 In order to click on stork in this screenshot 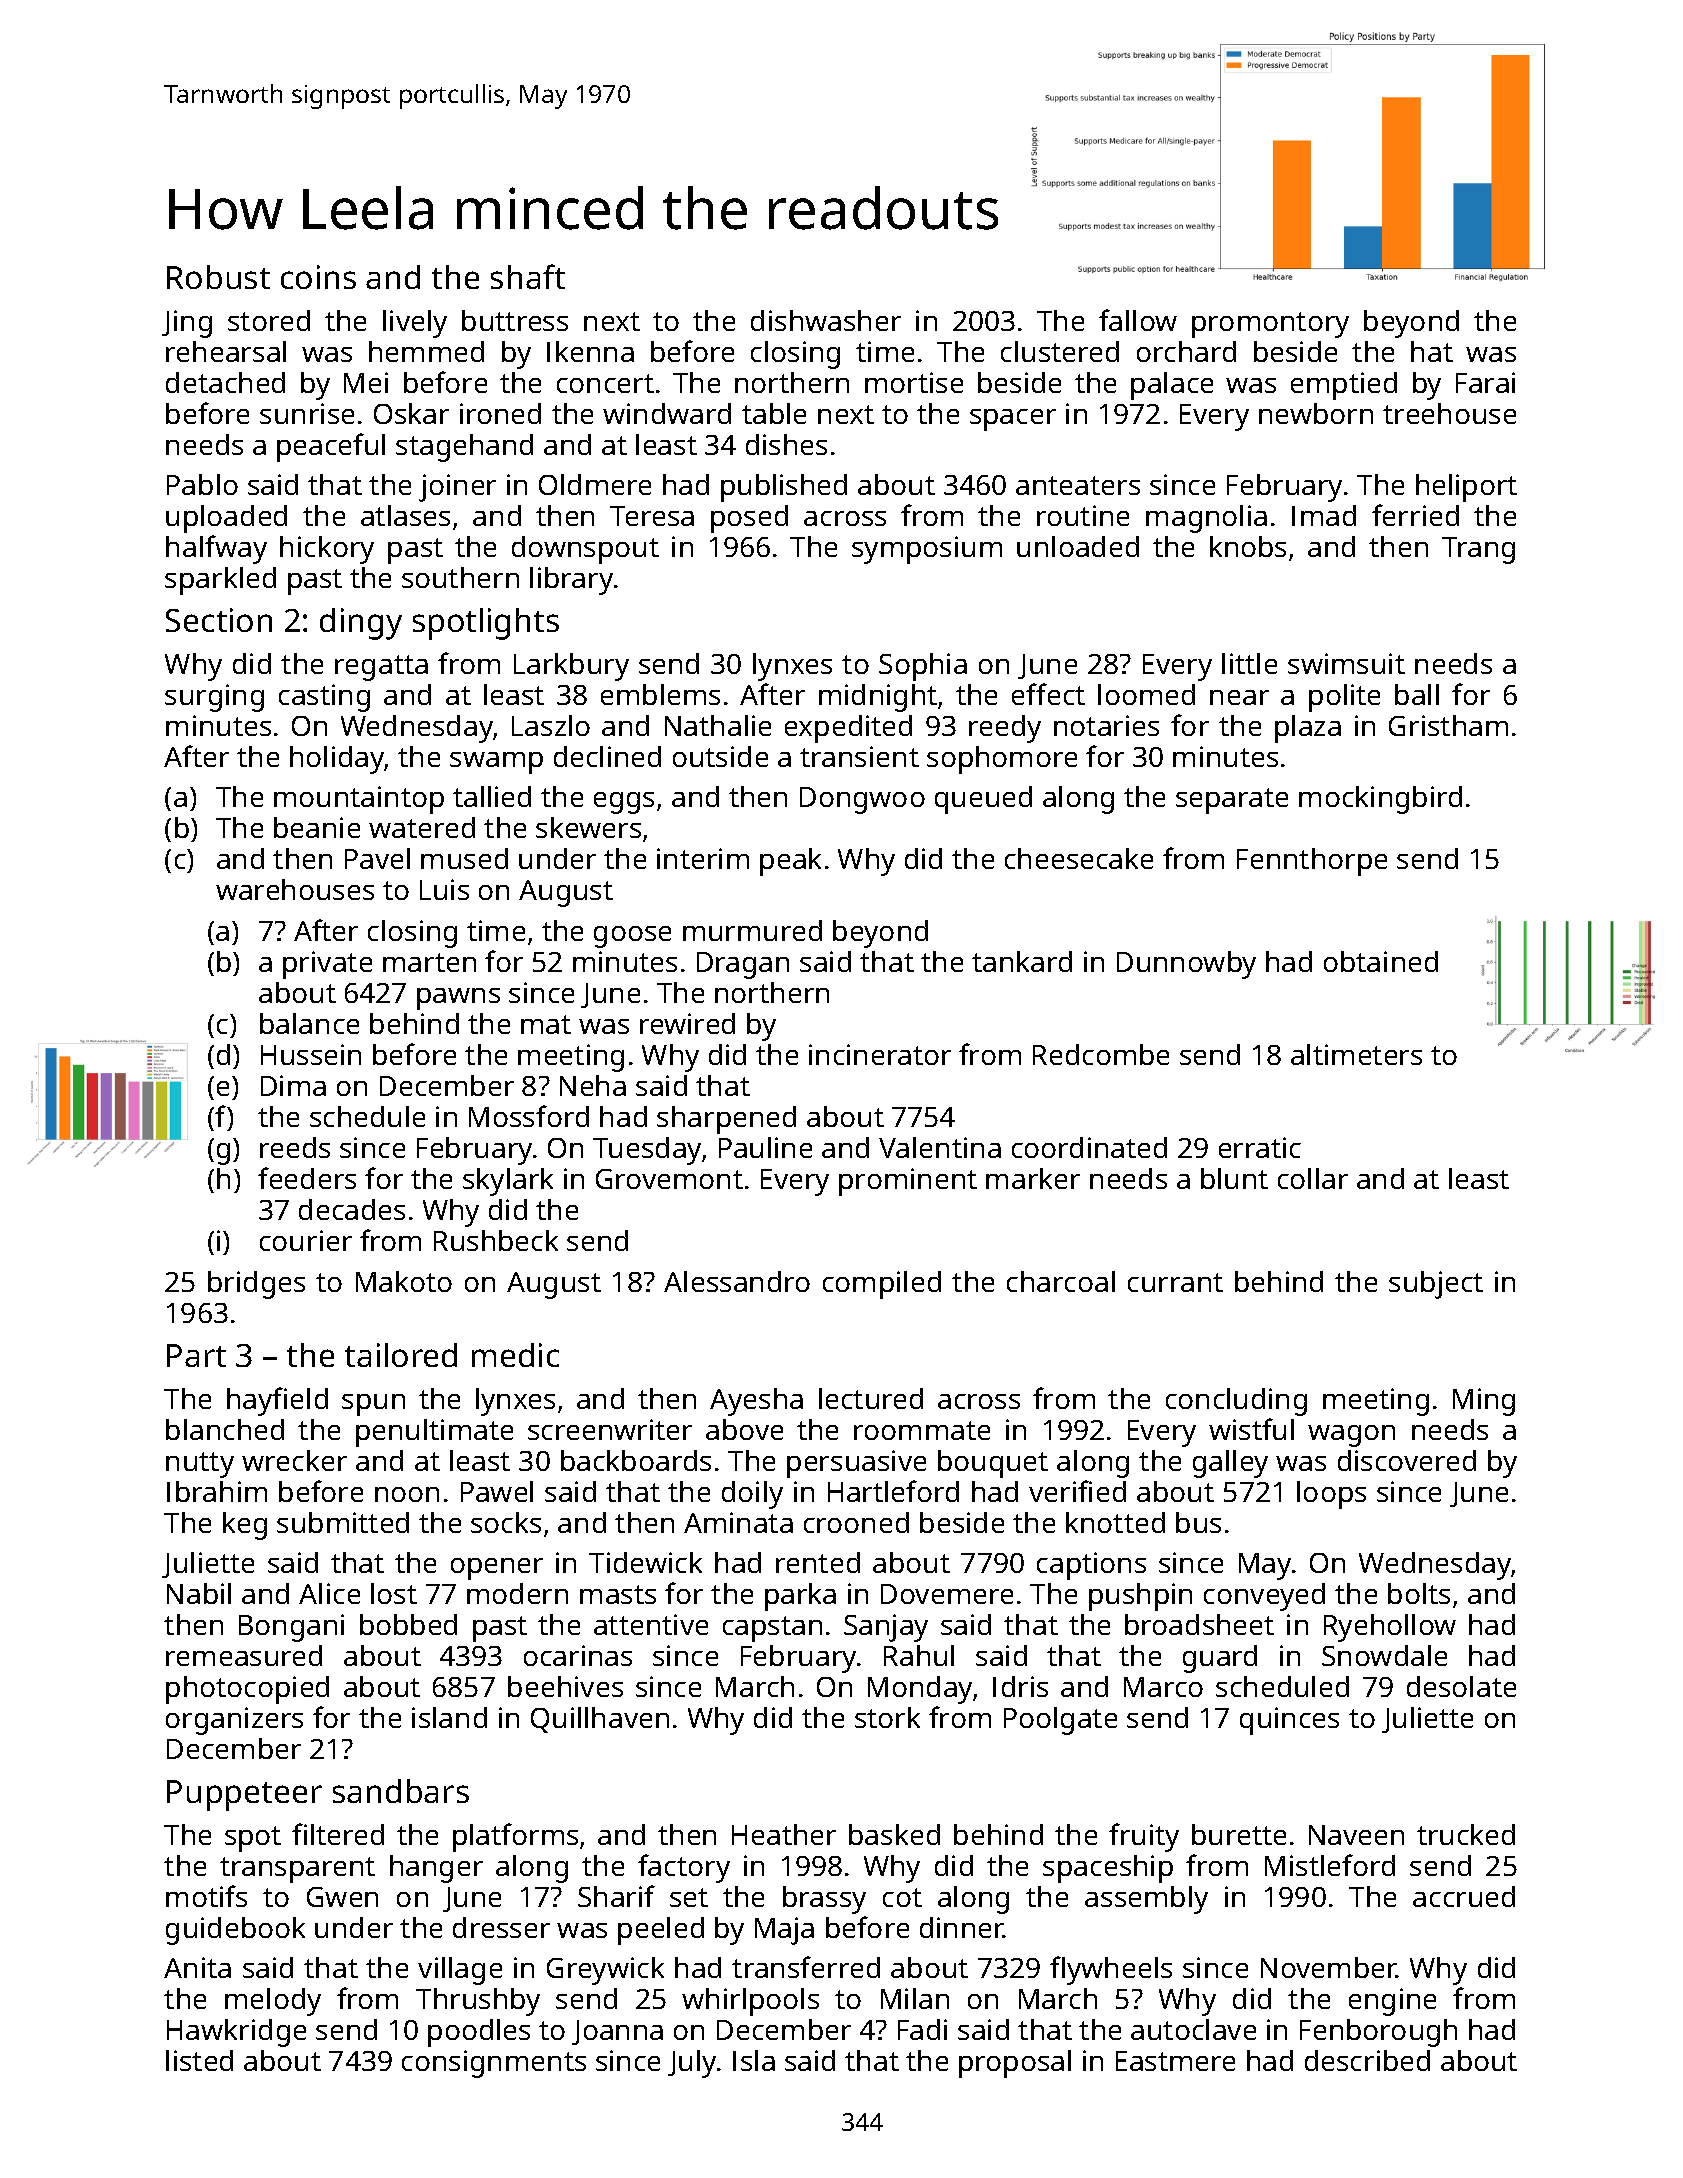, I will do `click(887, 1717)`.
